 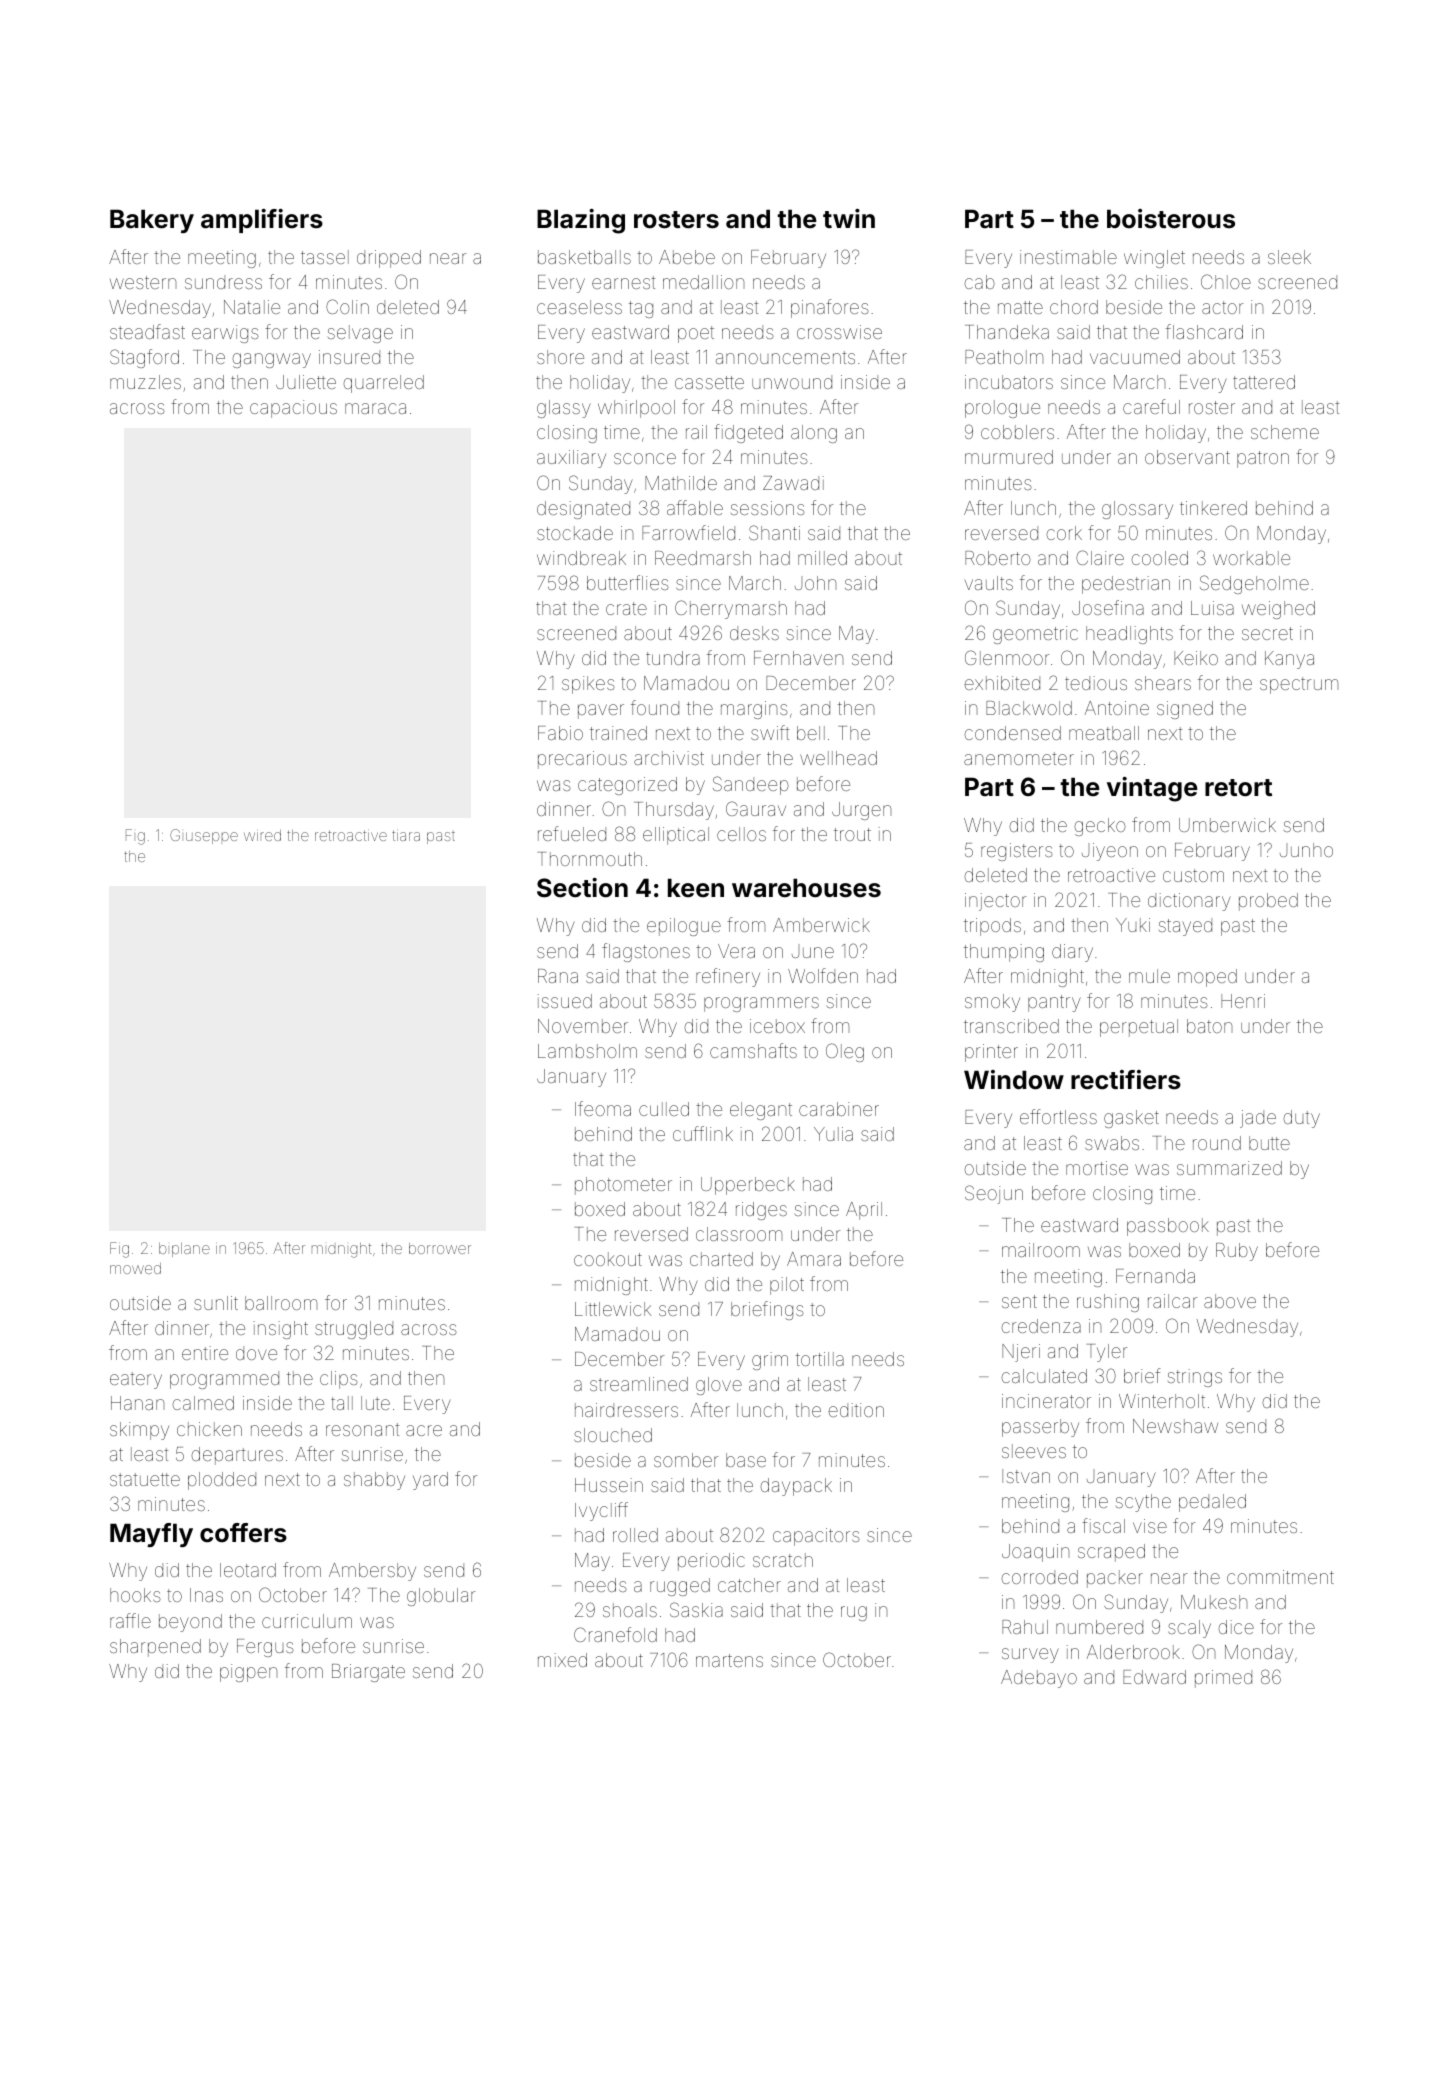 What do you see at coordinates (1019, 1301) in the image?
I see `sent` at bounding box center [1019, 1301].
